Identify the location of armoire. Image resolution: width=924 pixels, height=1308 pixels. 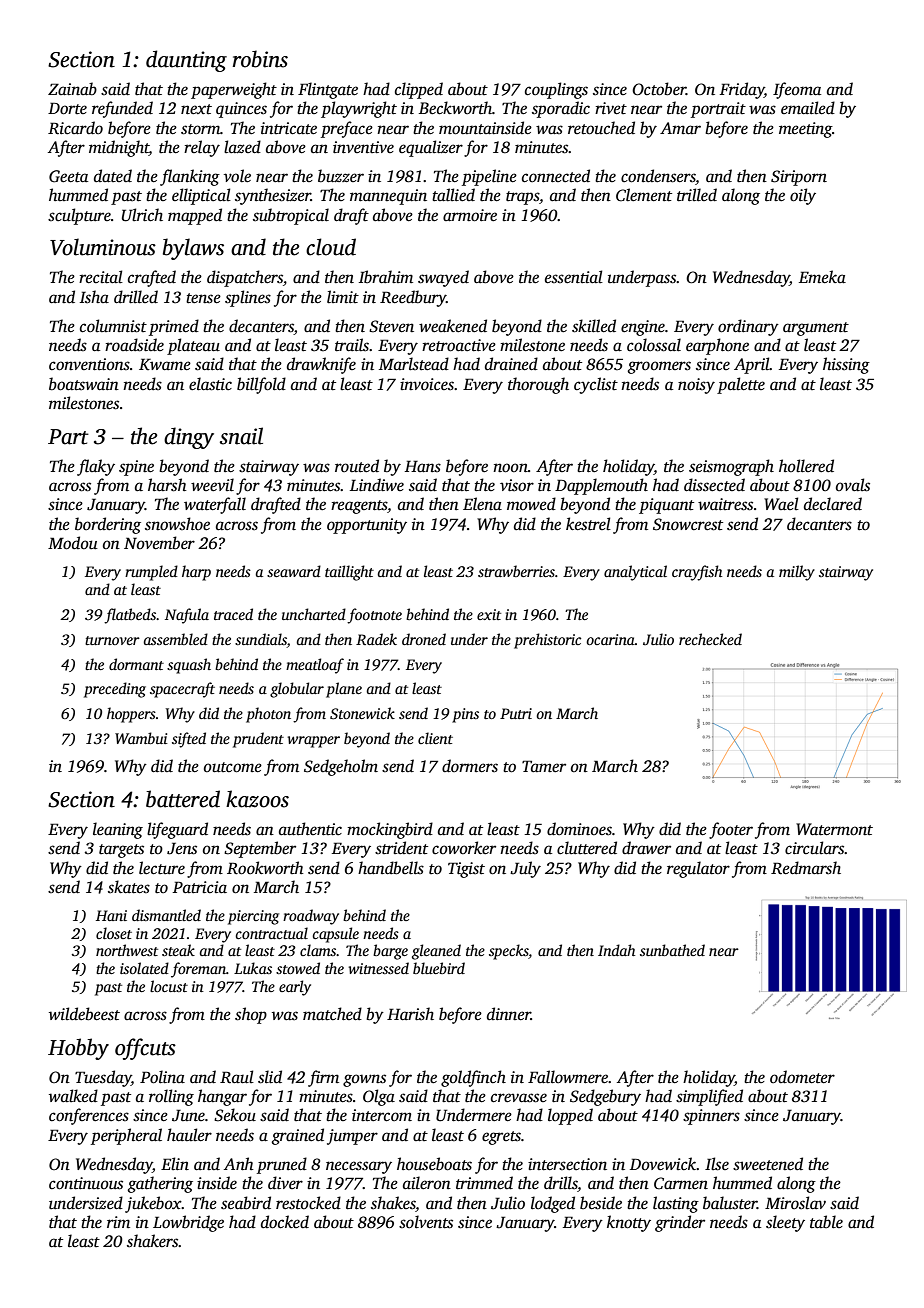
(470, 215).
